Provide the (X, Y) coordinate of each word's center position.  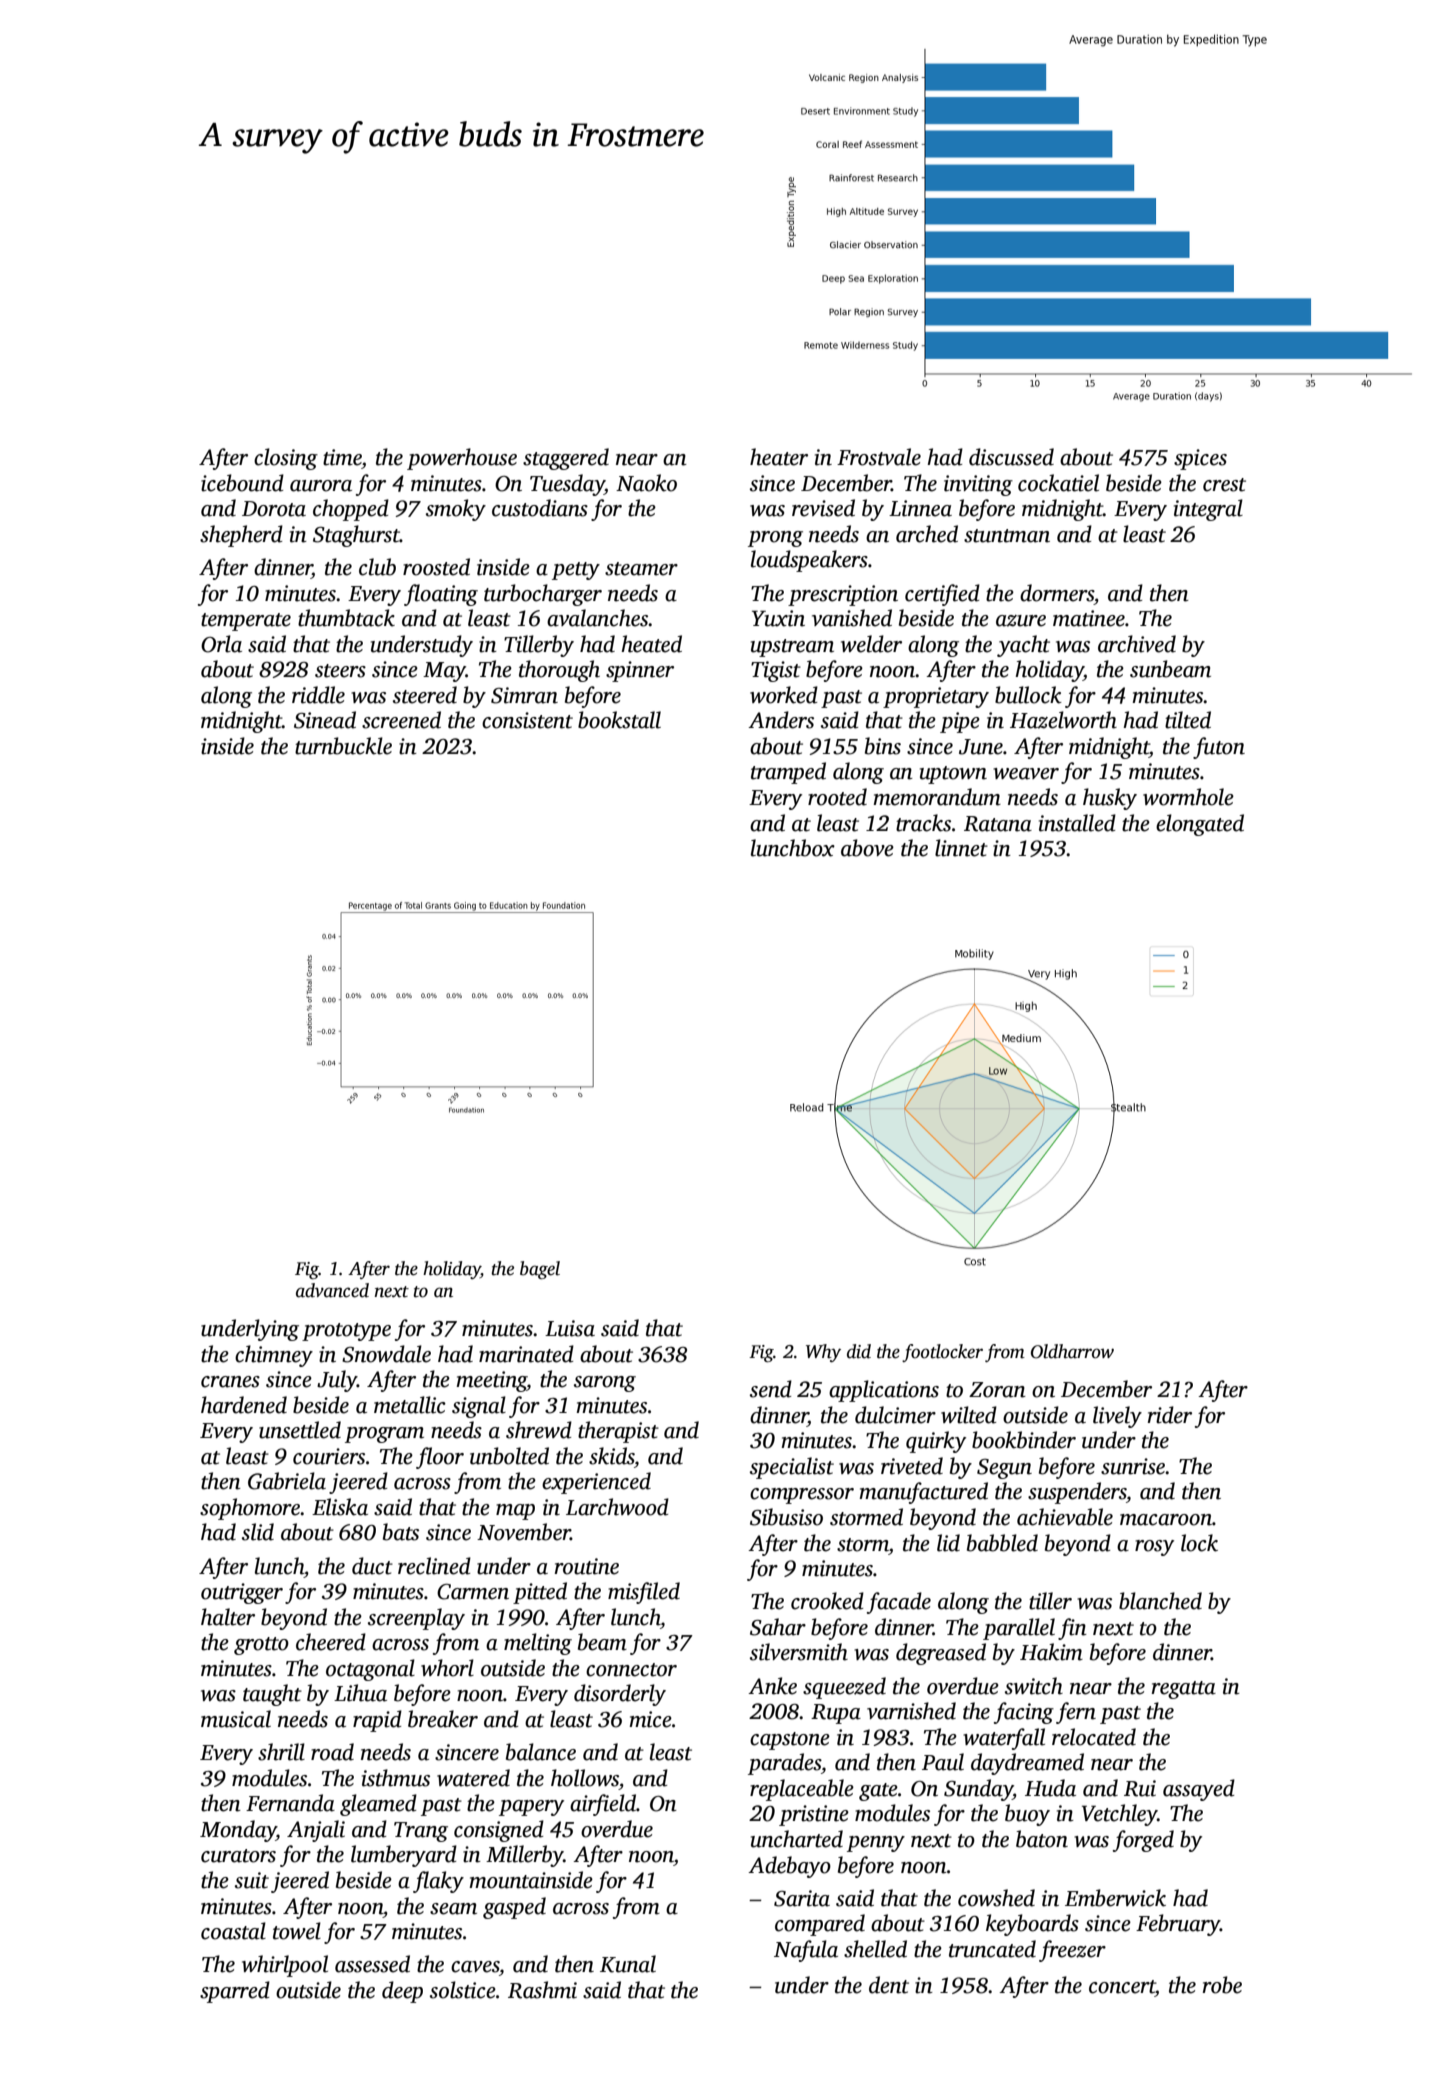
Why (823, 1353)
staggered (566, 459)
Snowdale (386, 1354)
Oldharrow (1072, 1351)
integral (1208, 510)
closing (286, 459)
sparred (235, 1992)
